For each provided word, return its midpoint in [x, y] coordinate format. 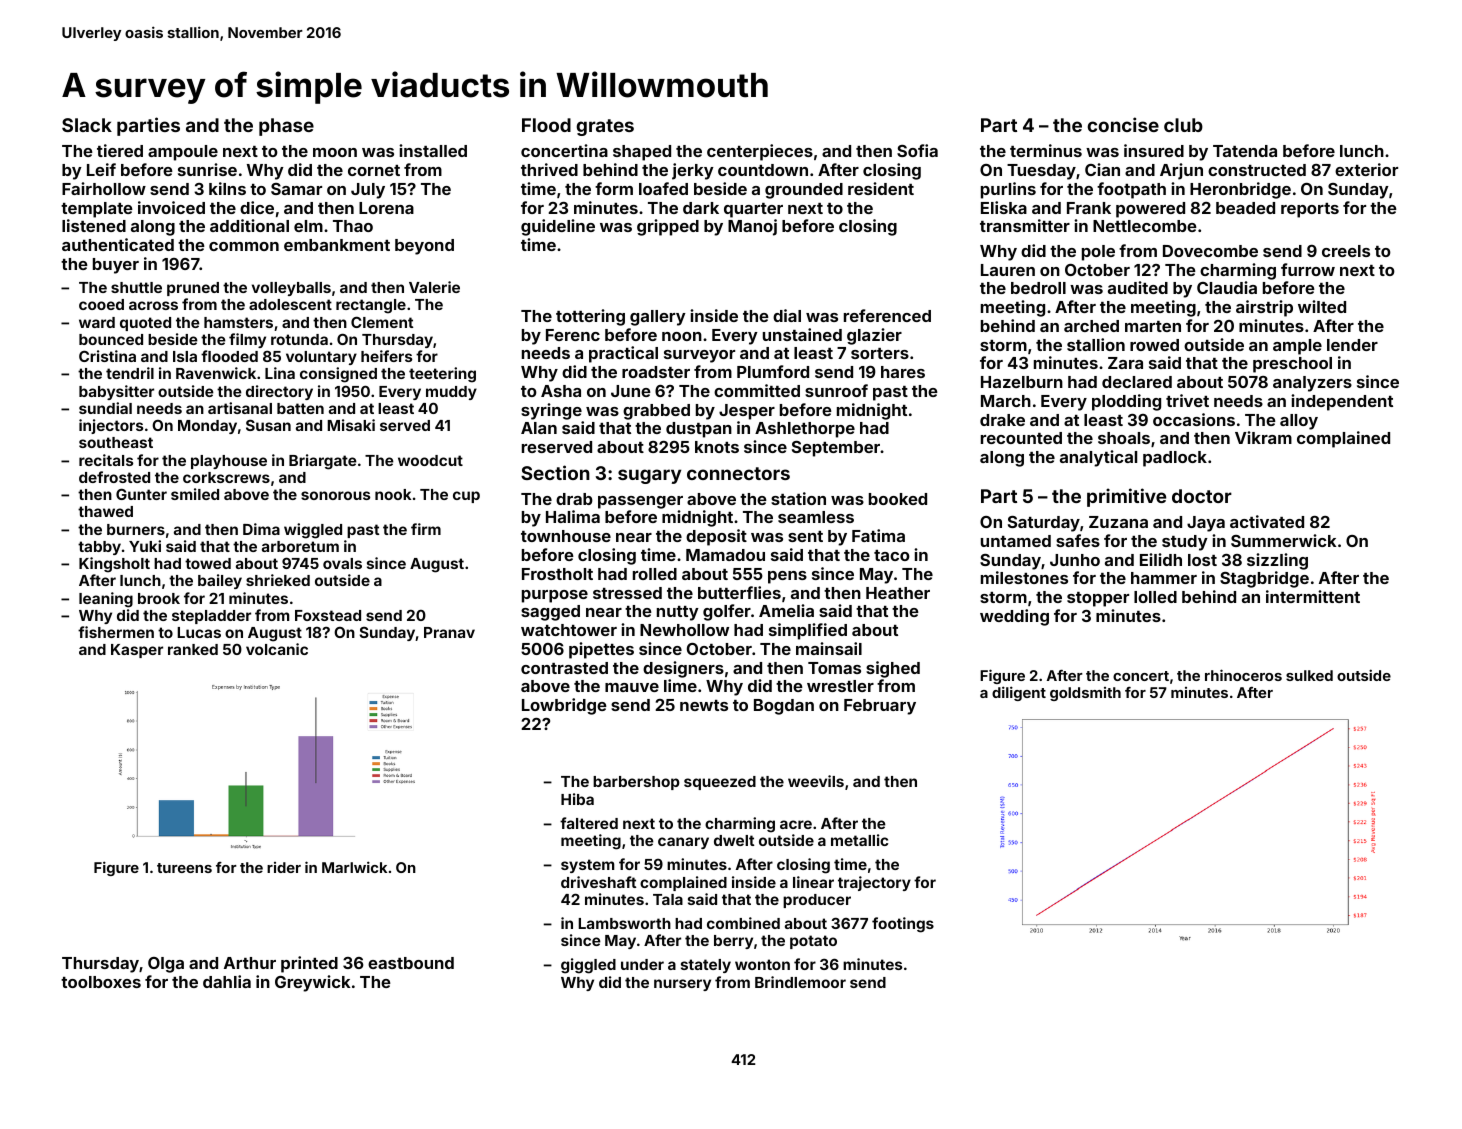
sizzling [1277, 561]
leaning [106, 600]
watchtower [569, 630]
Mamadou [725, 555]
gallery [658, 318]
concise [1123, 124]
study [1185, 543]
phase [286, 127]
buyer [116, 266]
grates [605, 127]
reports [1310, 210]
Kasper [137, 651]
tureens [184, 868]
